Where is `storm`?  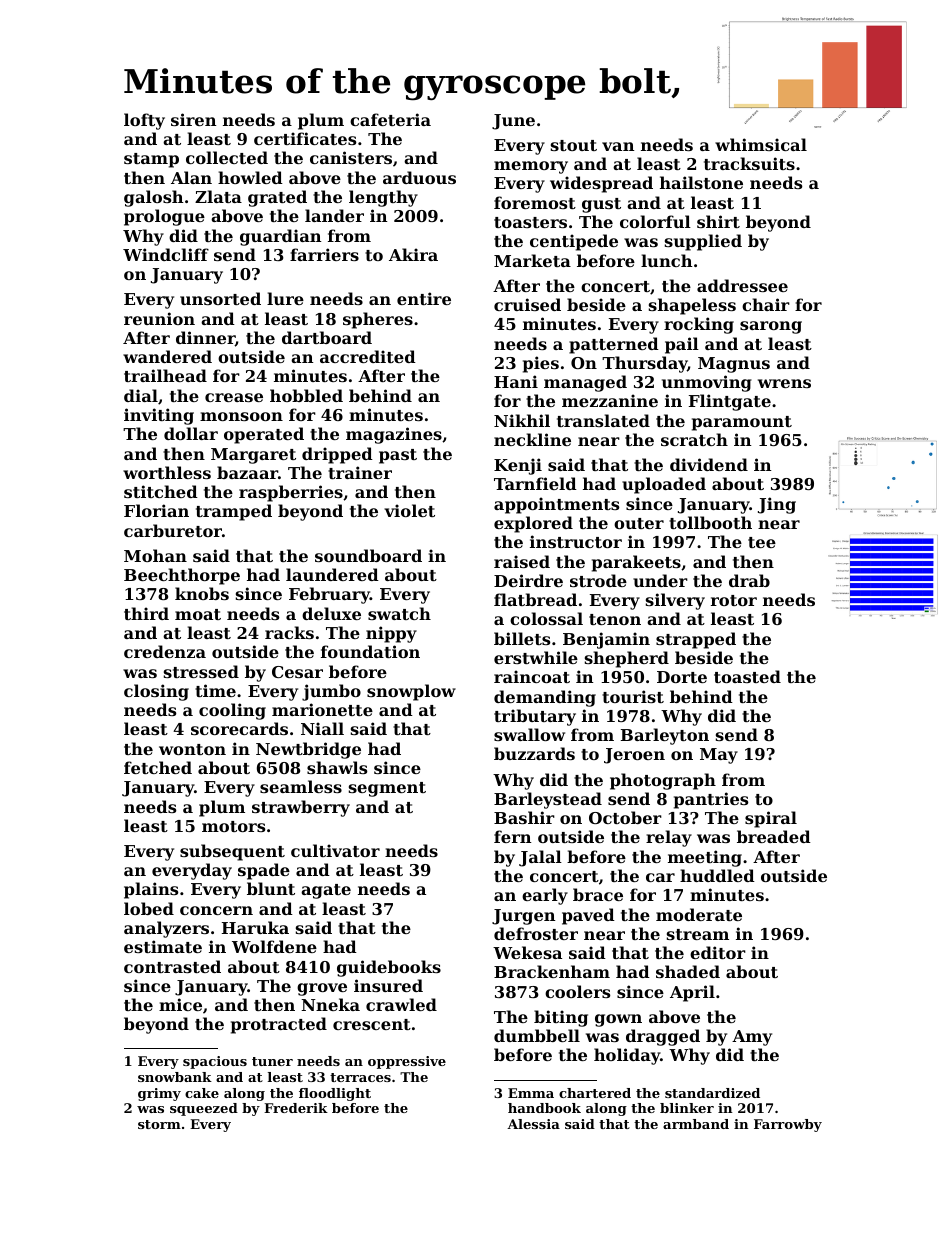 storm is located at coordinates (159, 1124).
